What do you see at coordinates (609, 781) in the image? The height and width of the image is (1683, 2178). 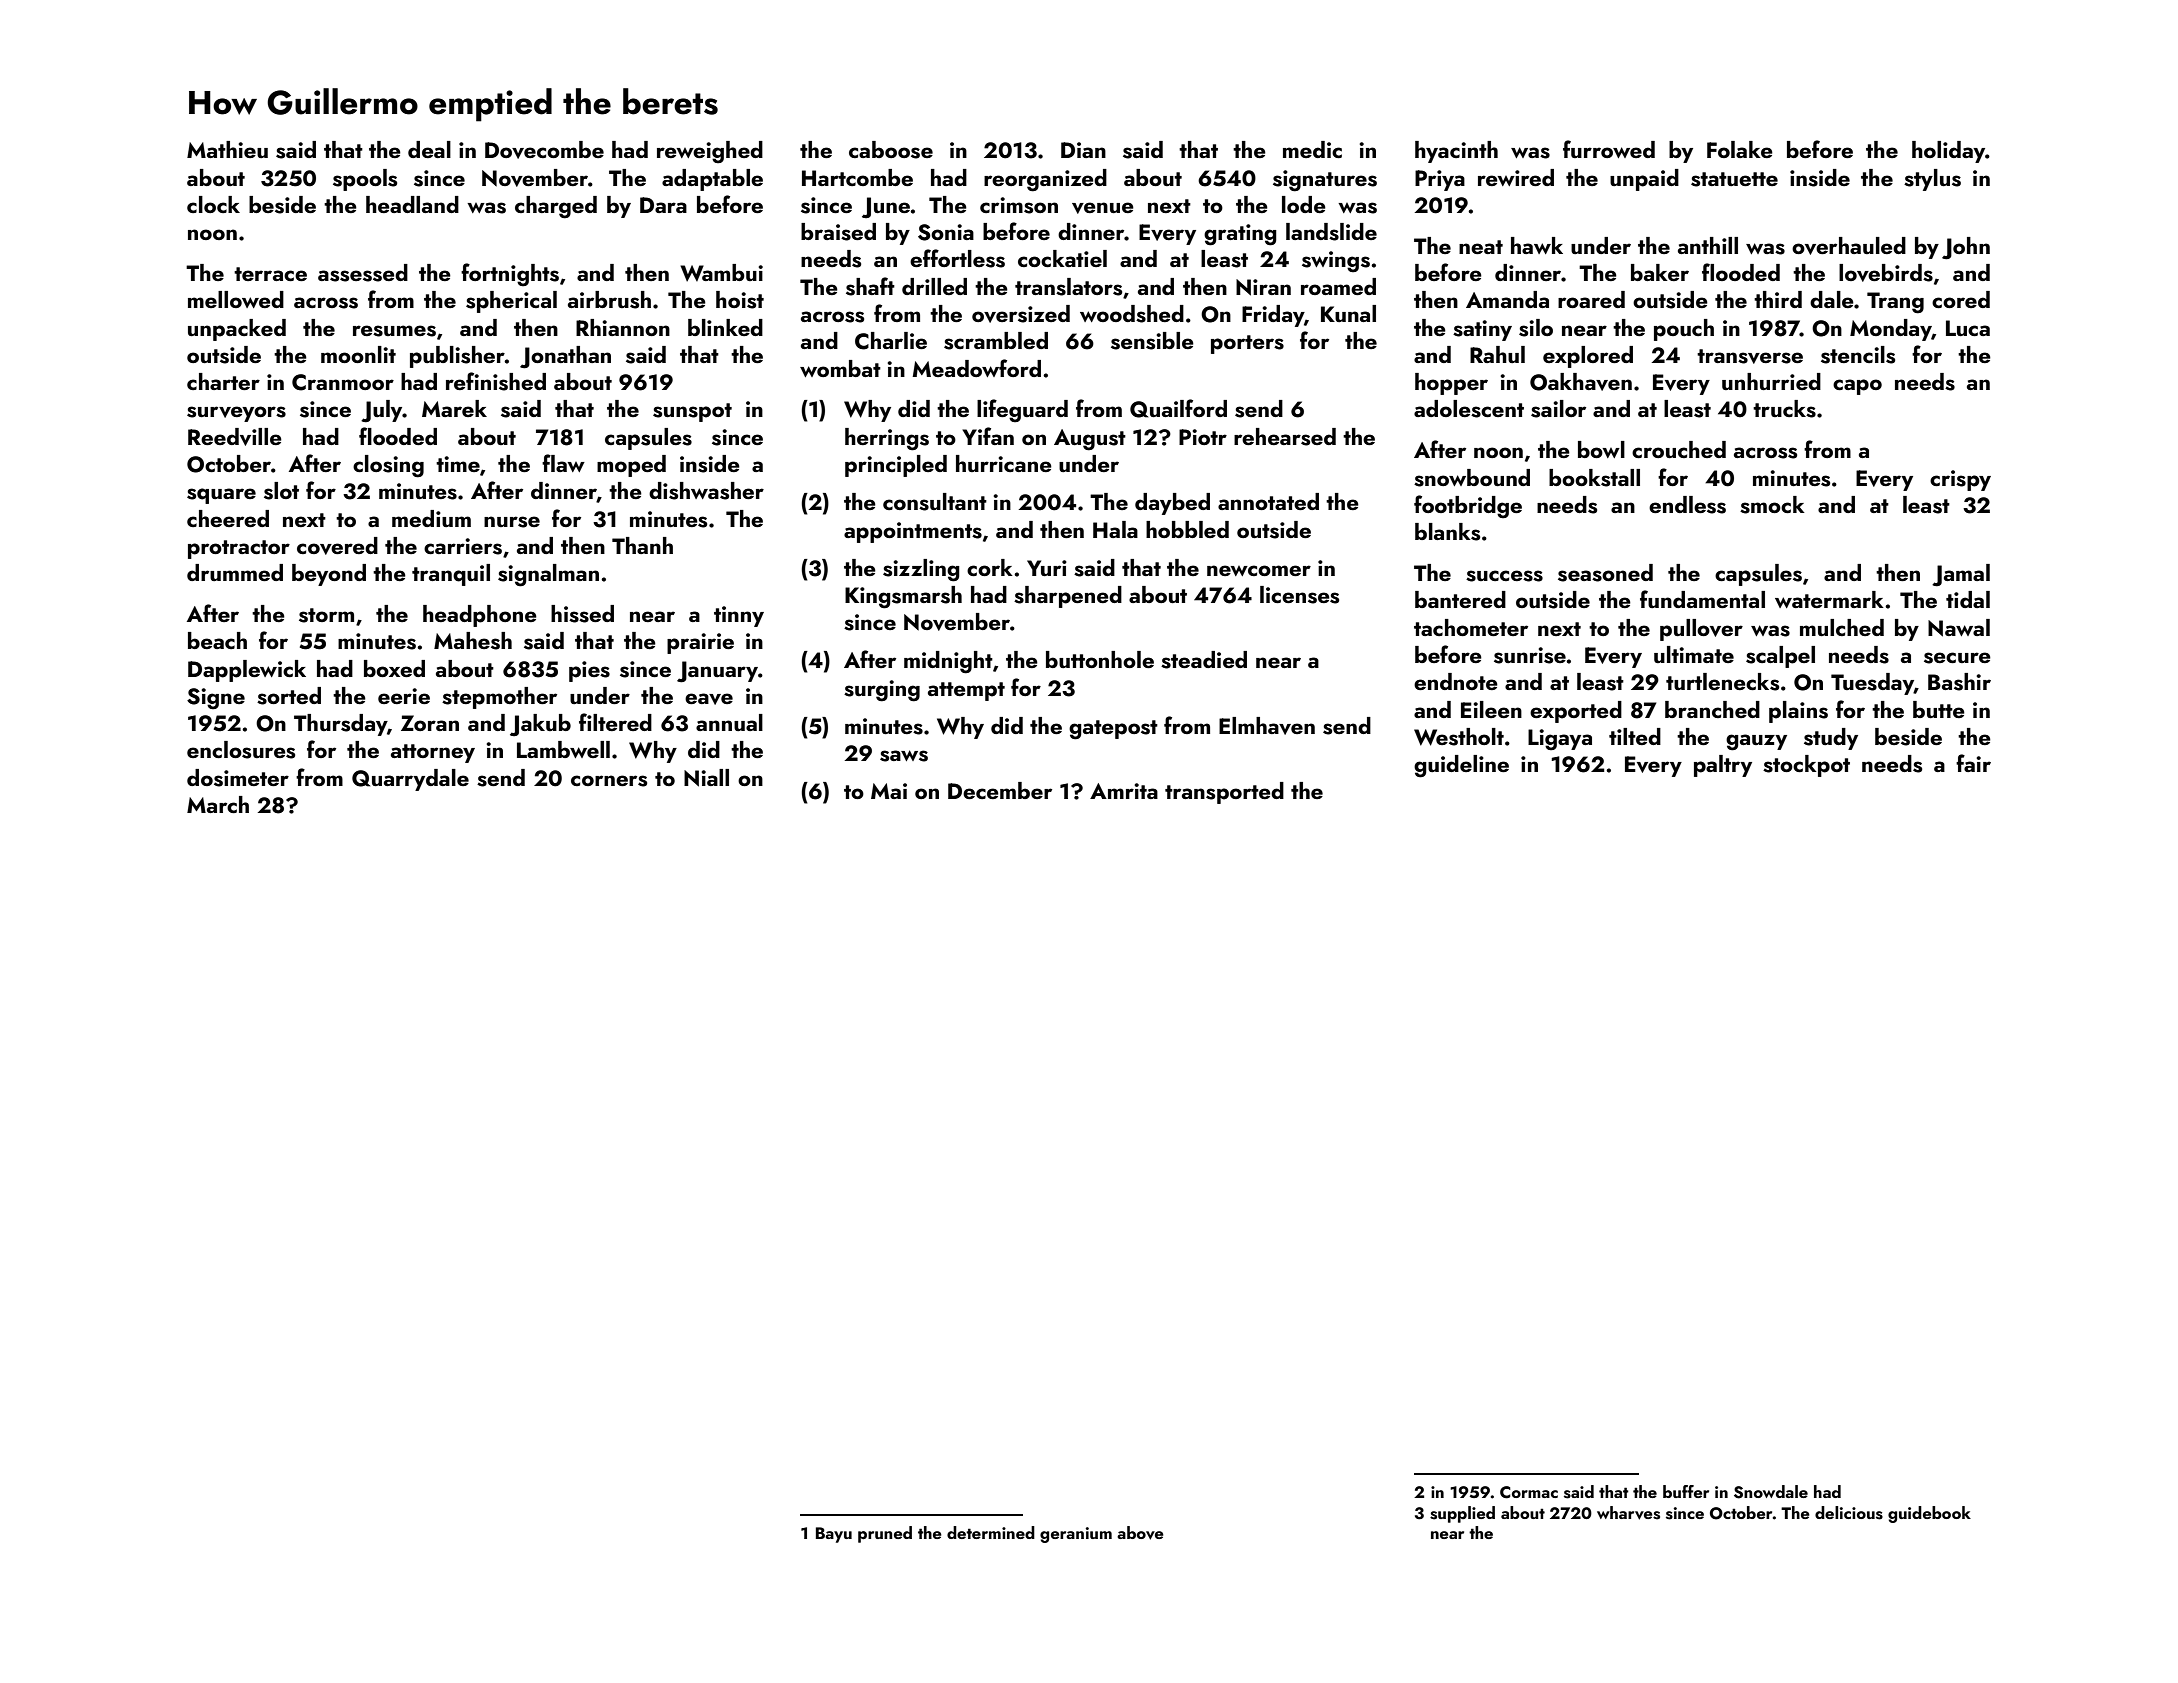 I see `corners` at bounding box center [609, 781].
